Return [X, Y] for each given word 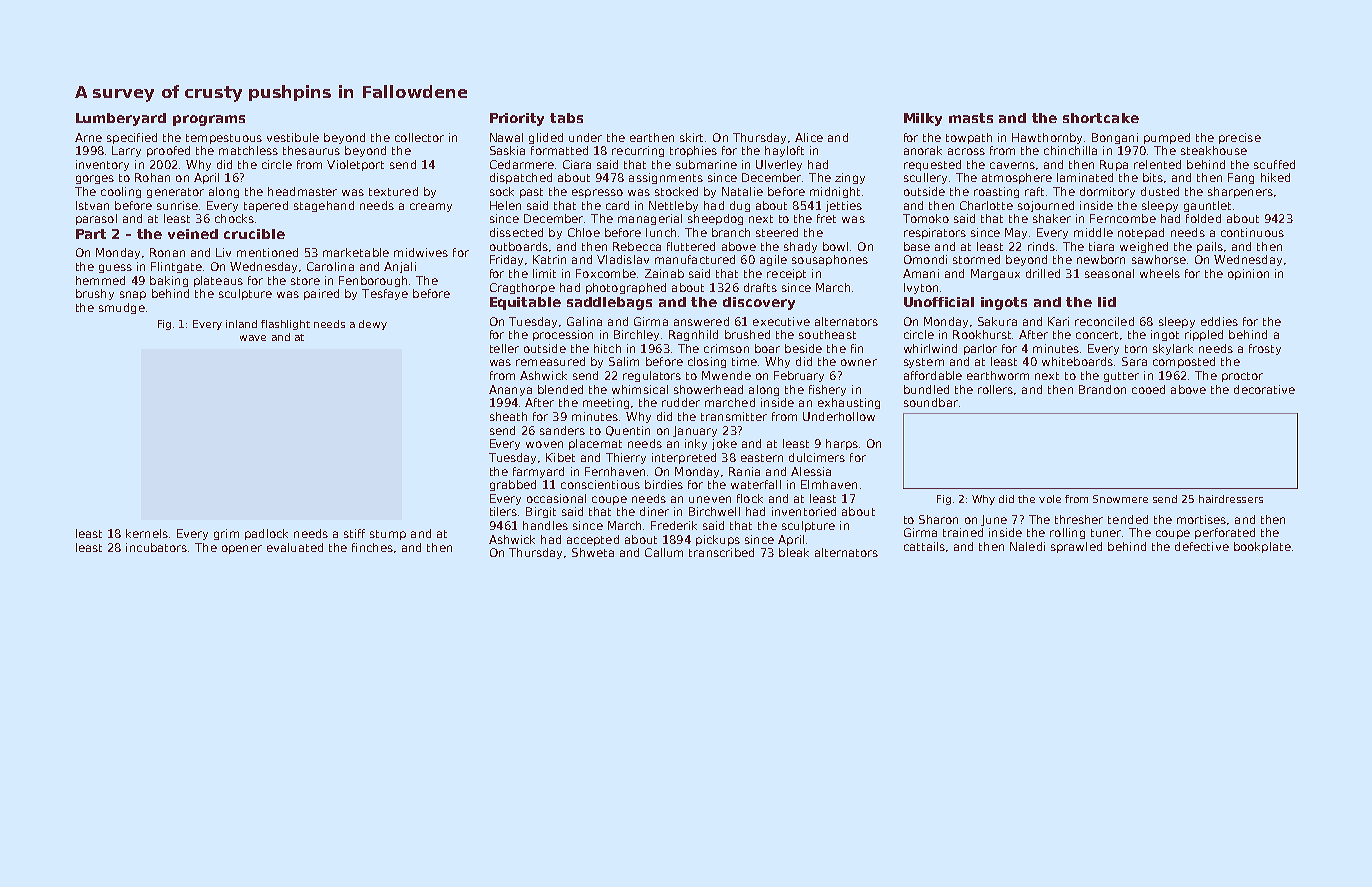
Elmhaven [829, 484]
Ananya [510, 390]
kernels [147, 533]
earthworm [998, 375]
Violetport [355, 165]
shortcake [1101, 118]
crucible [254, 234]
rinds [1041, 246]
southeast [827, 334]
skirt [691, 137]
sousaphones [830, 260]
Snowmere [1120, 499]
